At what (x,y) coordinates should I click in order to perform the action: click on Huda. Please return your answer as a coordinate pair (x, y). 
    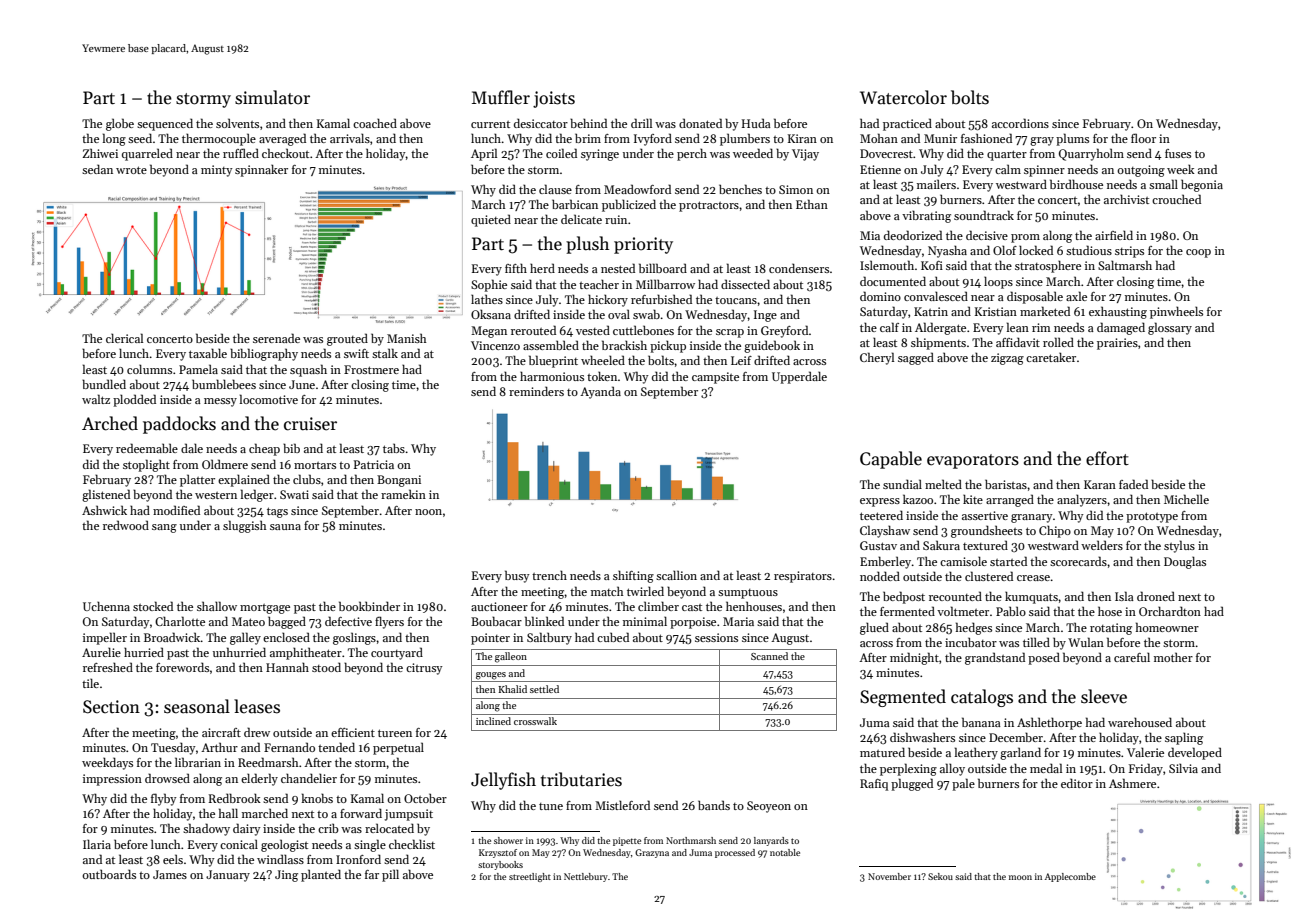
    Looking at the image, I should click on (756, 123).
